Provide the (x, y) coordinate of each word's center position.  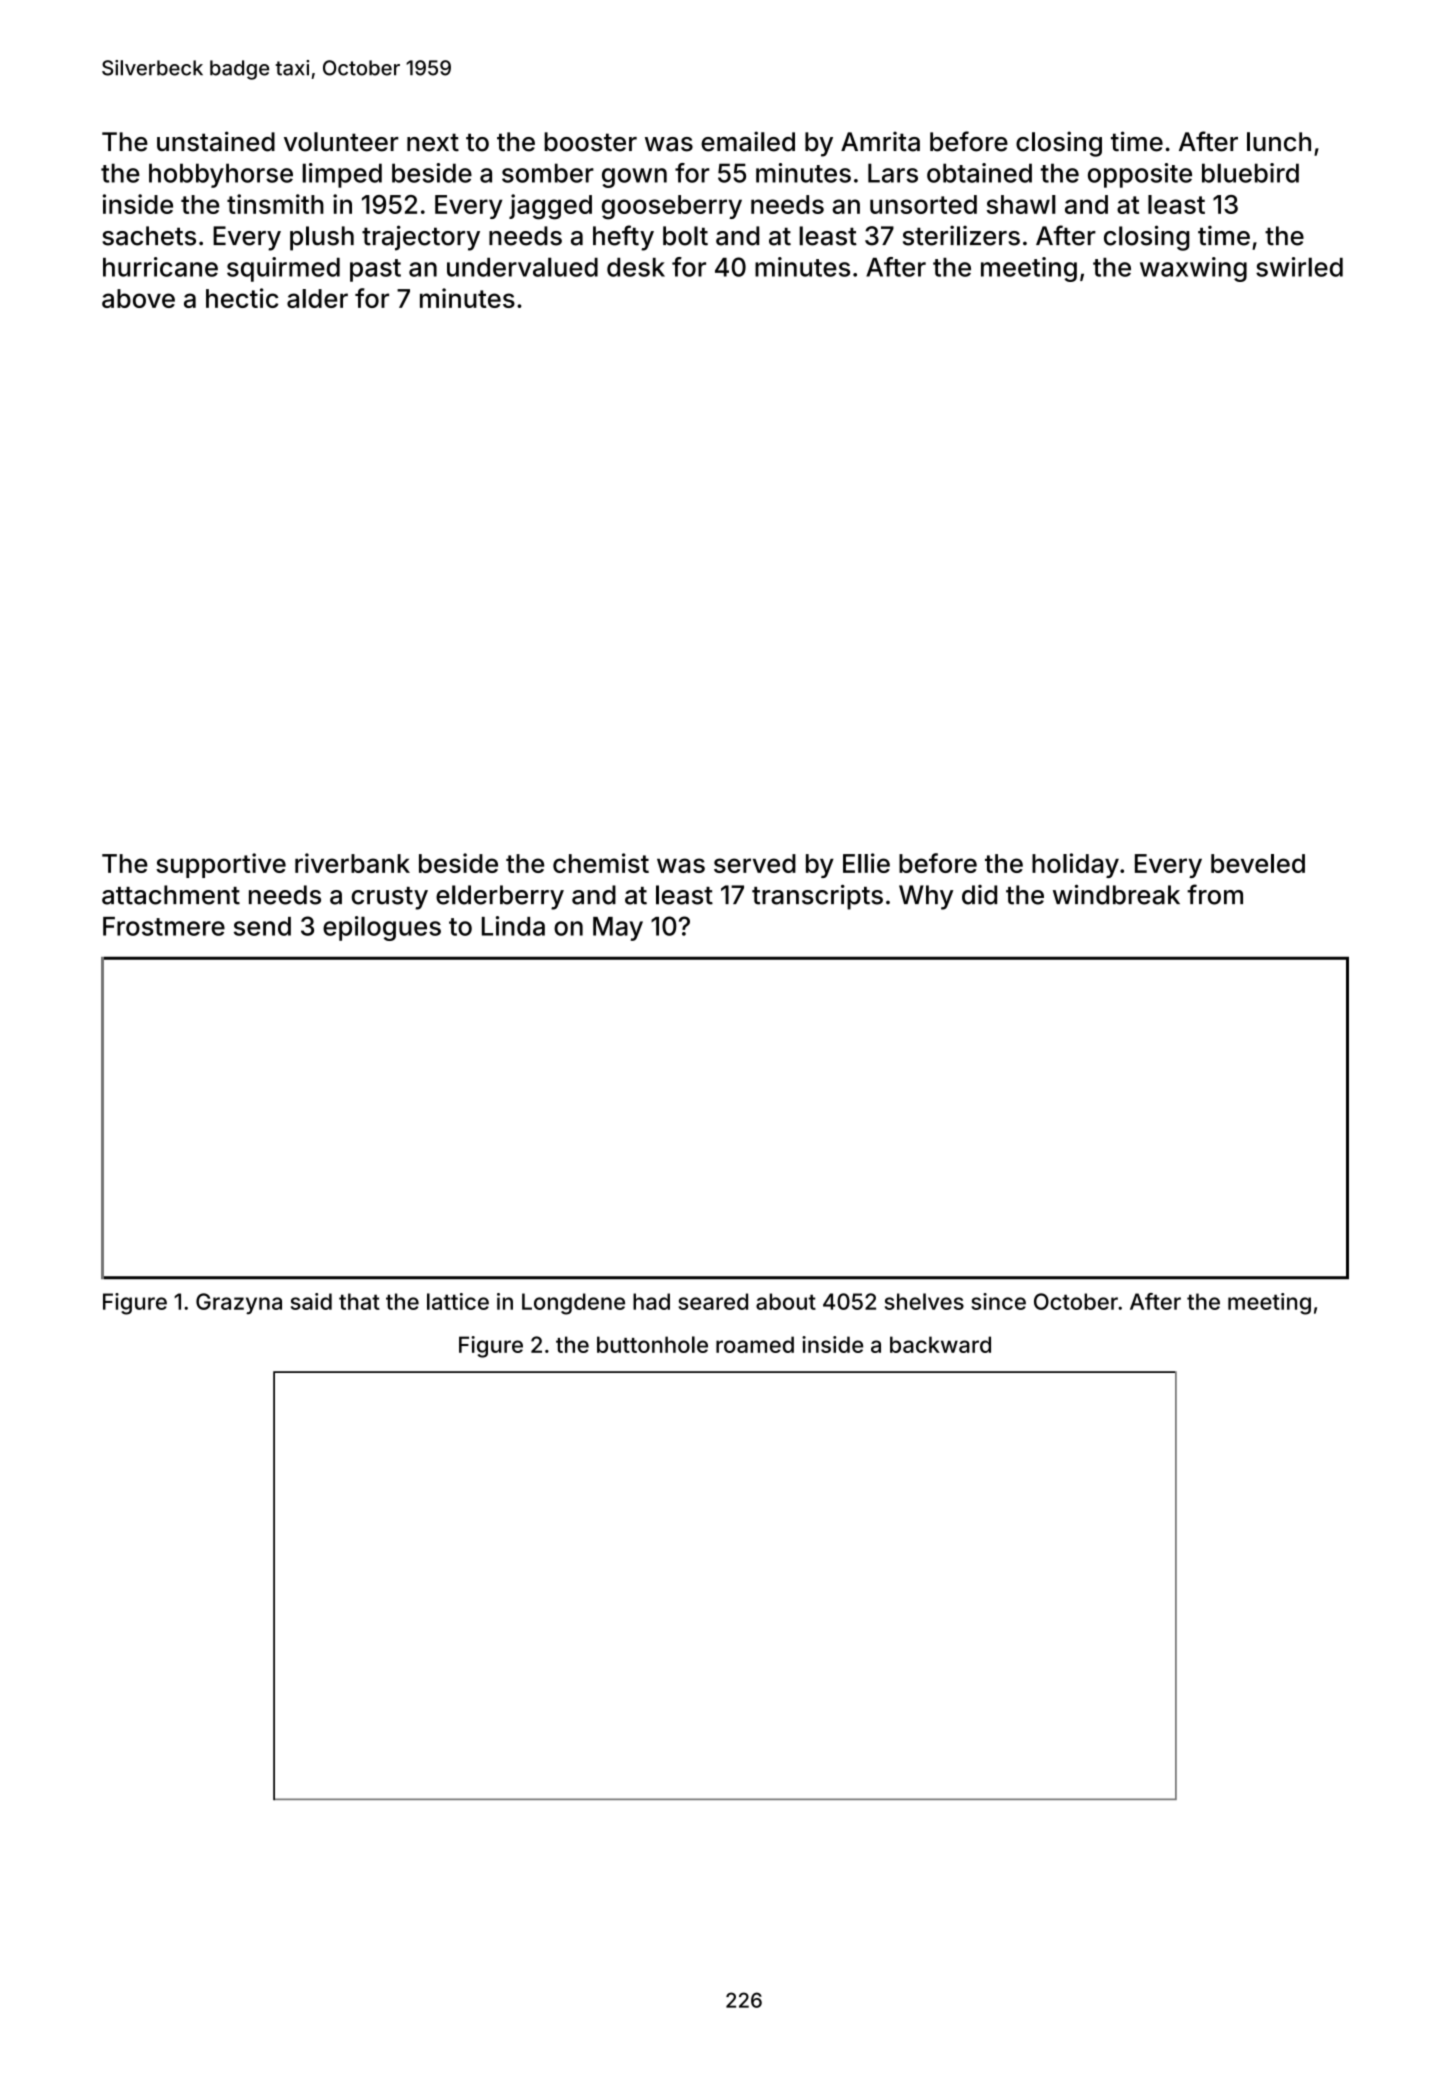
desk (636, 267)
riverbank (352, 863)
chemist (601, 863)
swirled (1299, 267)
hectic (242, 298)
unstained (216, 141)
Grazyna (239, 1303)
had (651, 1301)
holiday (1075, 865)
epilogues (382, 928)
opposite (1140, 175)
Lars (893, 173)
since (998, 1301)
